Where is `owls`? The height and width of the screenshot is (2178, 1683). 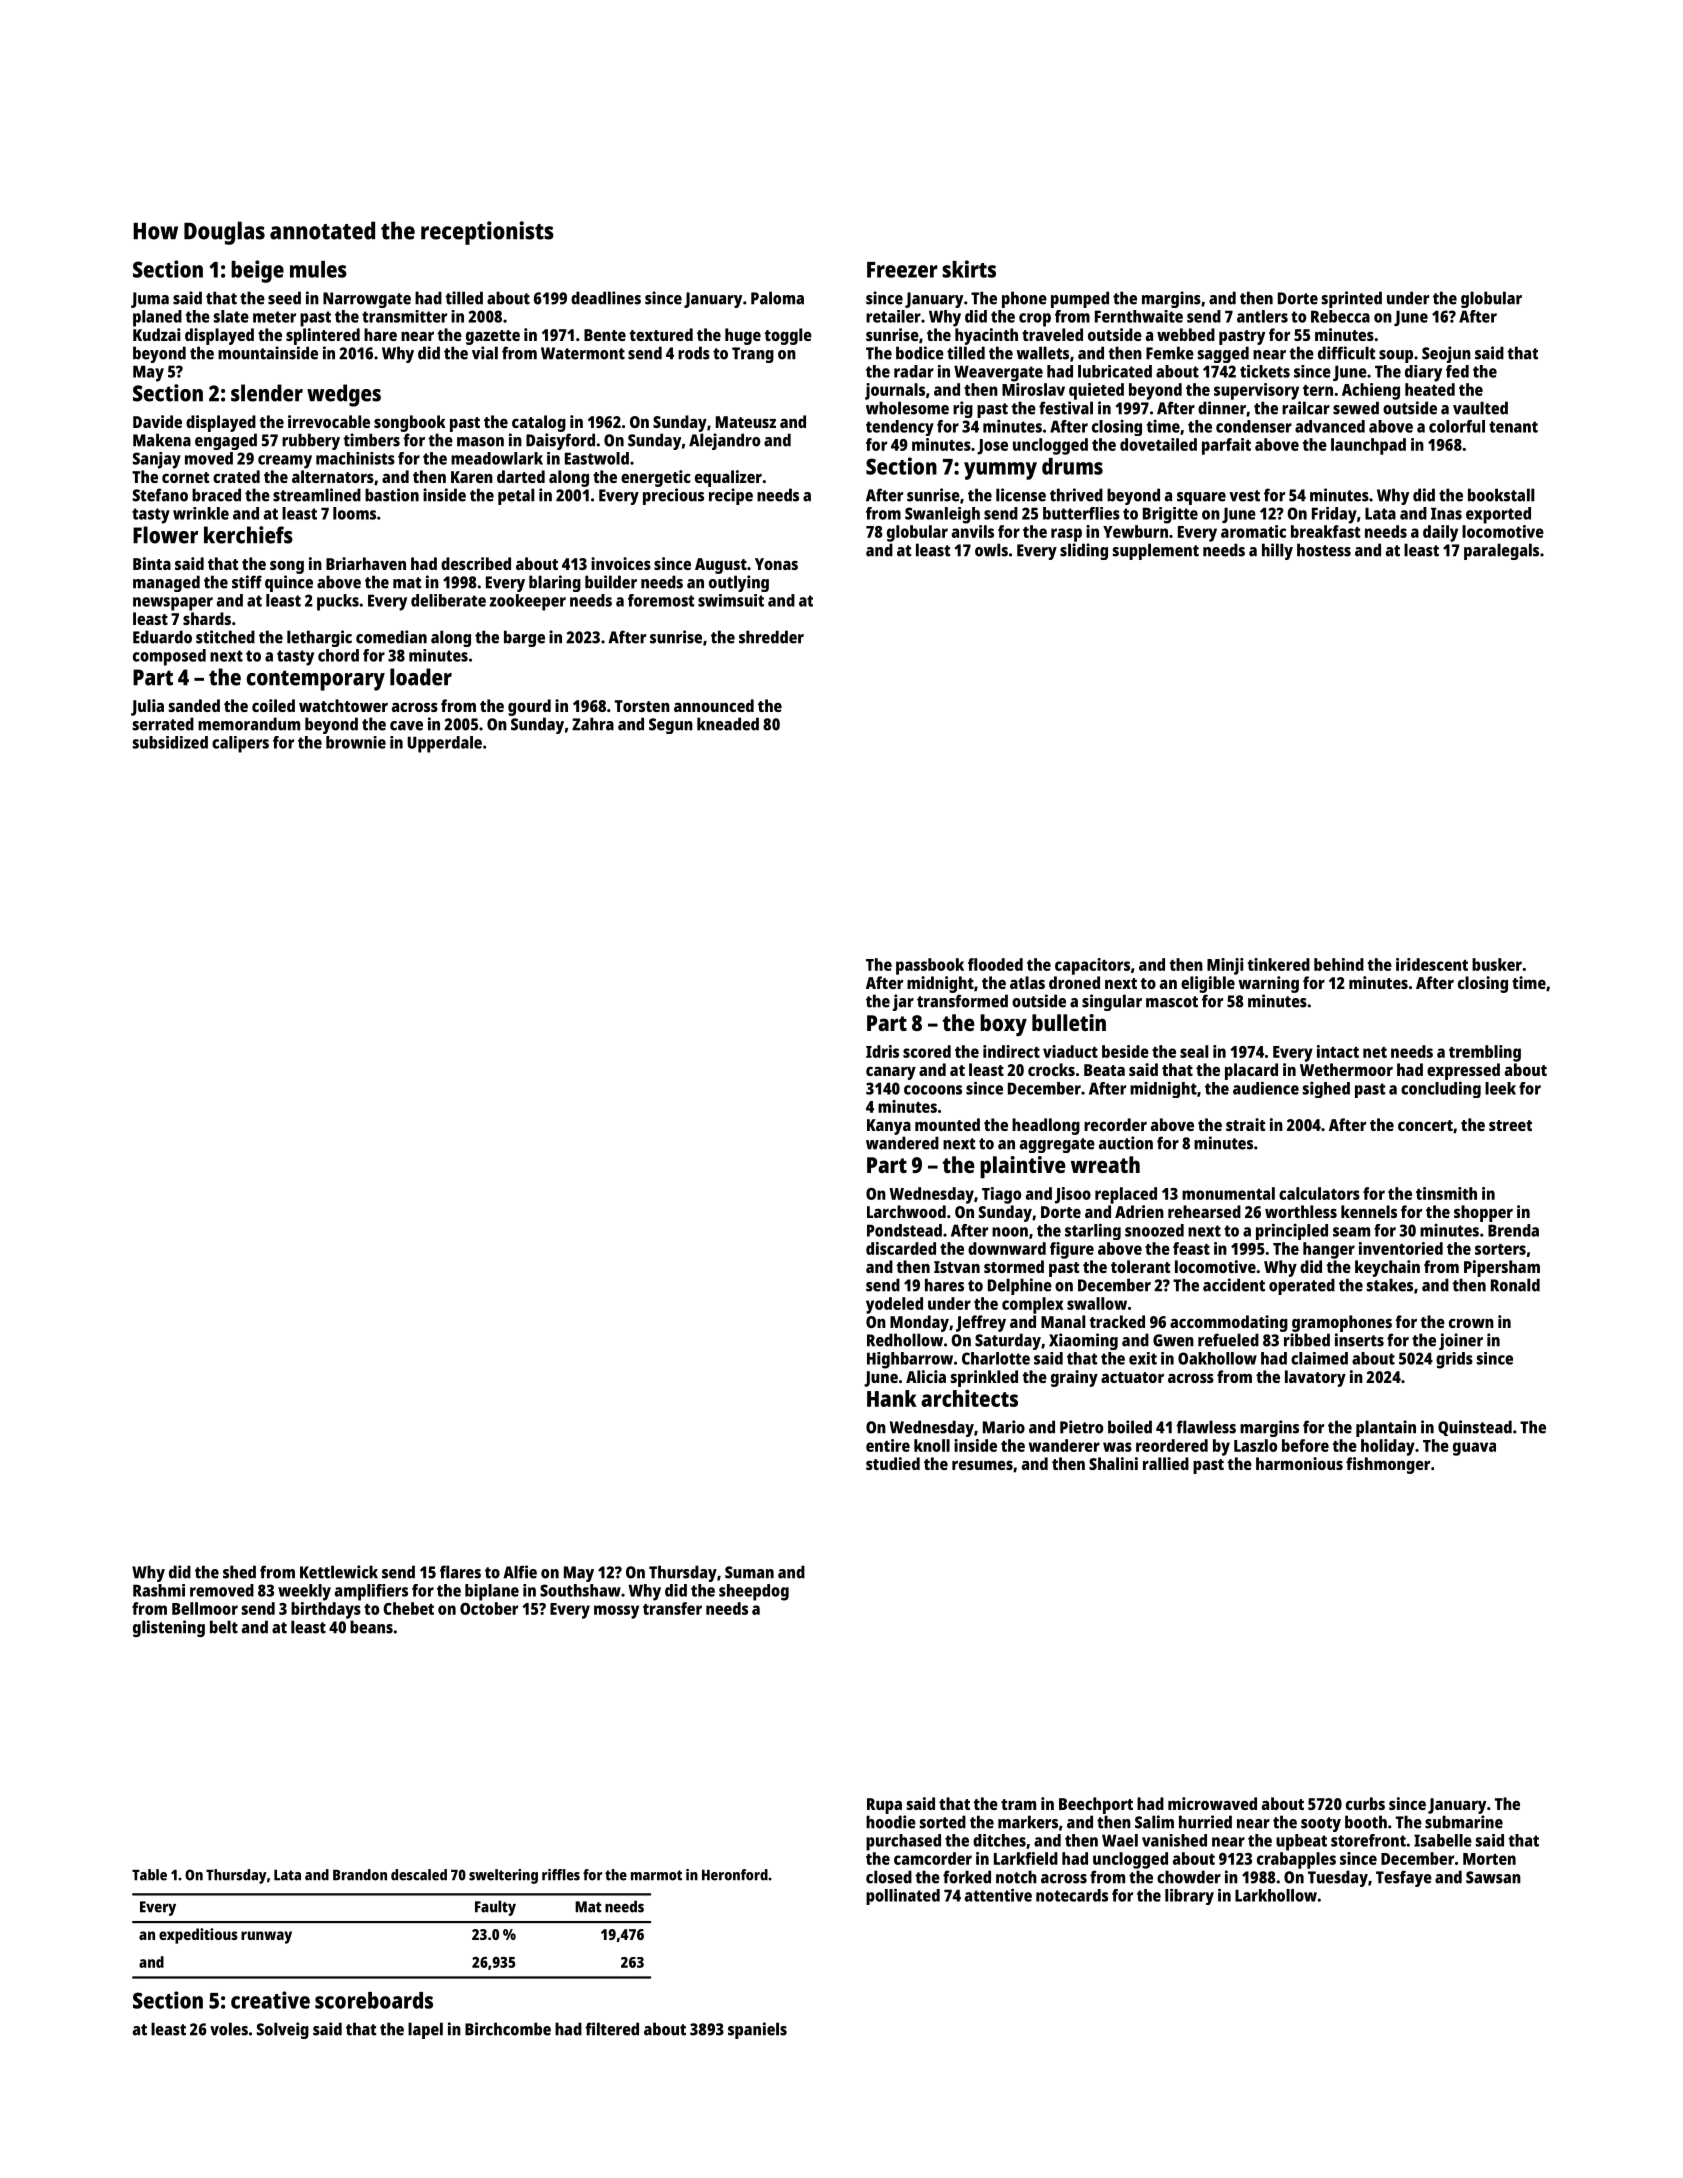
owls is located at coordinates (991, 550).
